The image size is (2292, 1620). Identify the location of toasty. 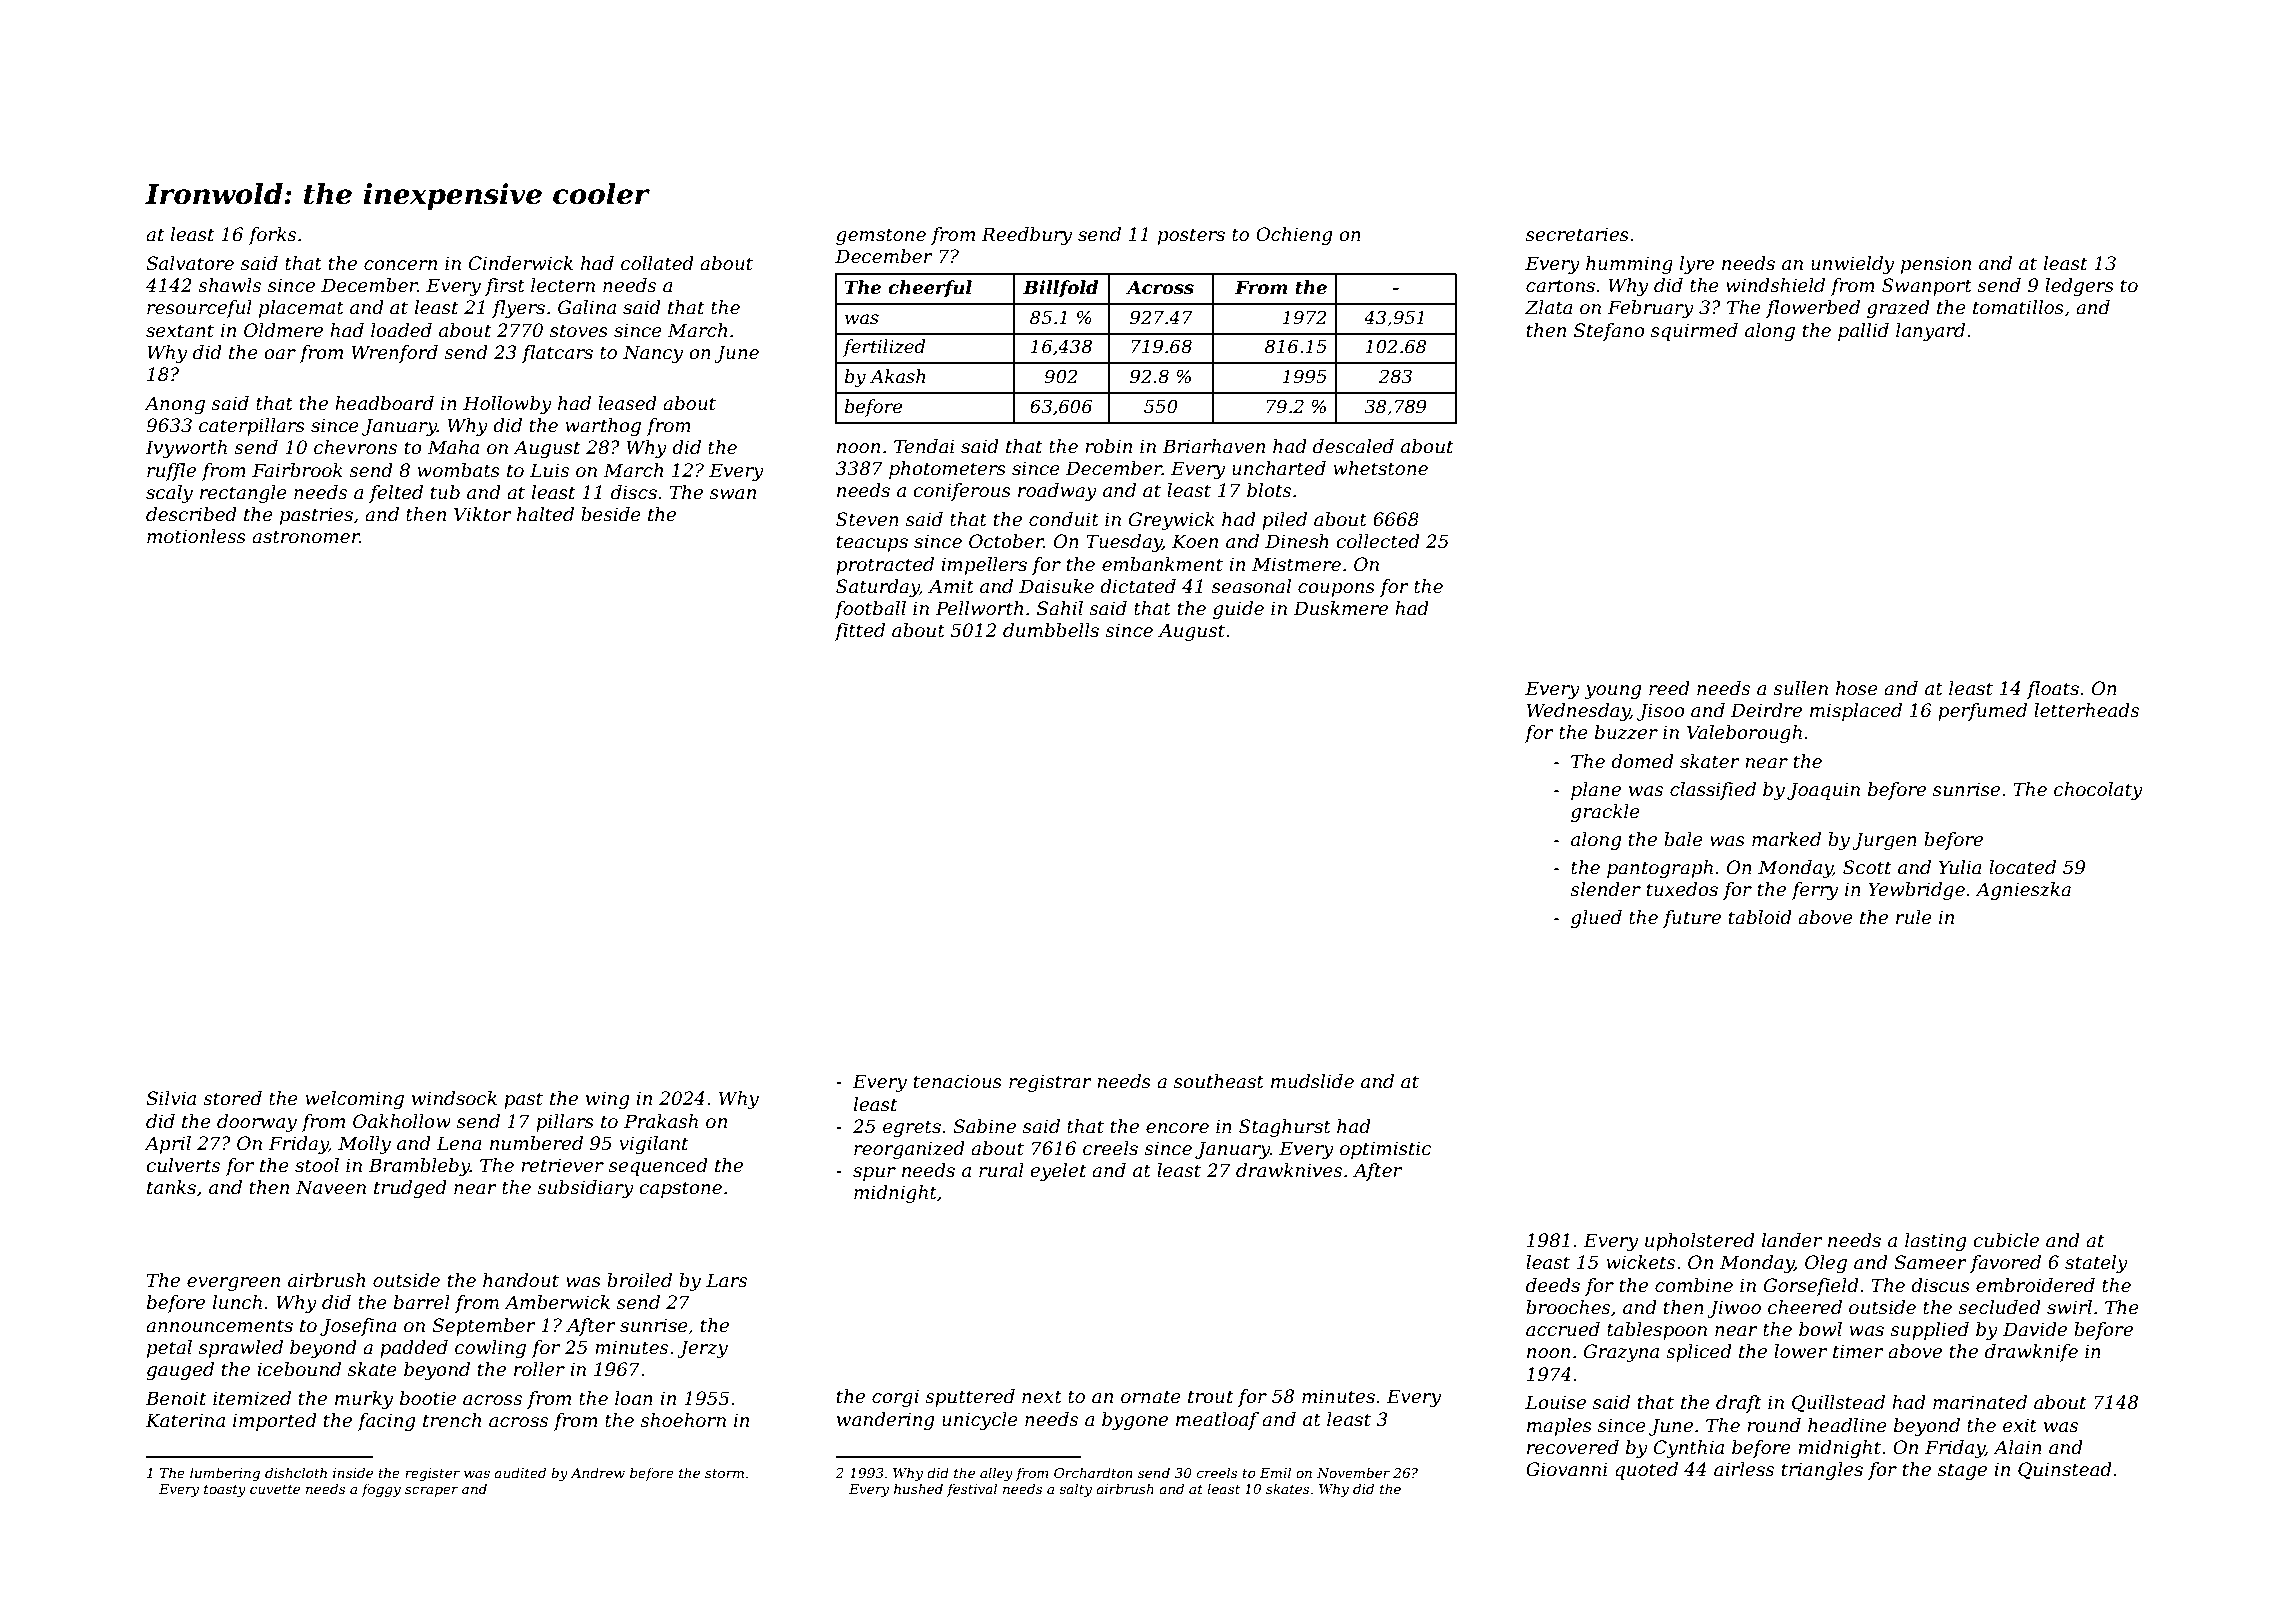
(225, 1491).
